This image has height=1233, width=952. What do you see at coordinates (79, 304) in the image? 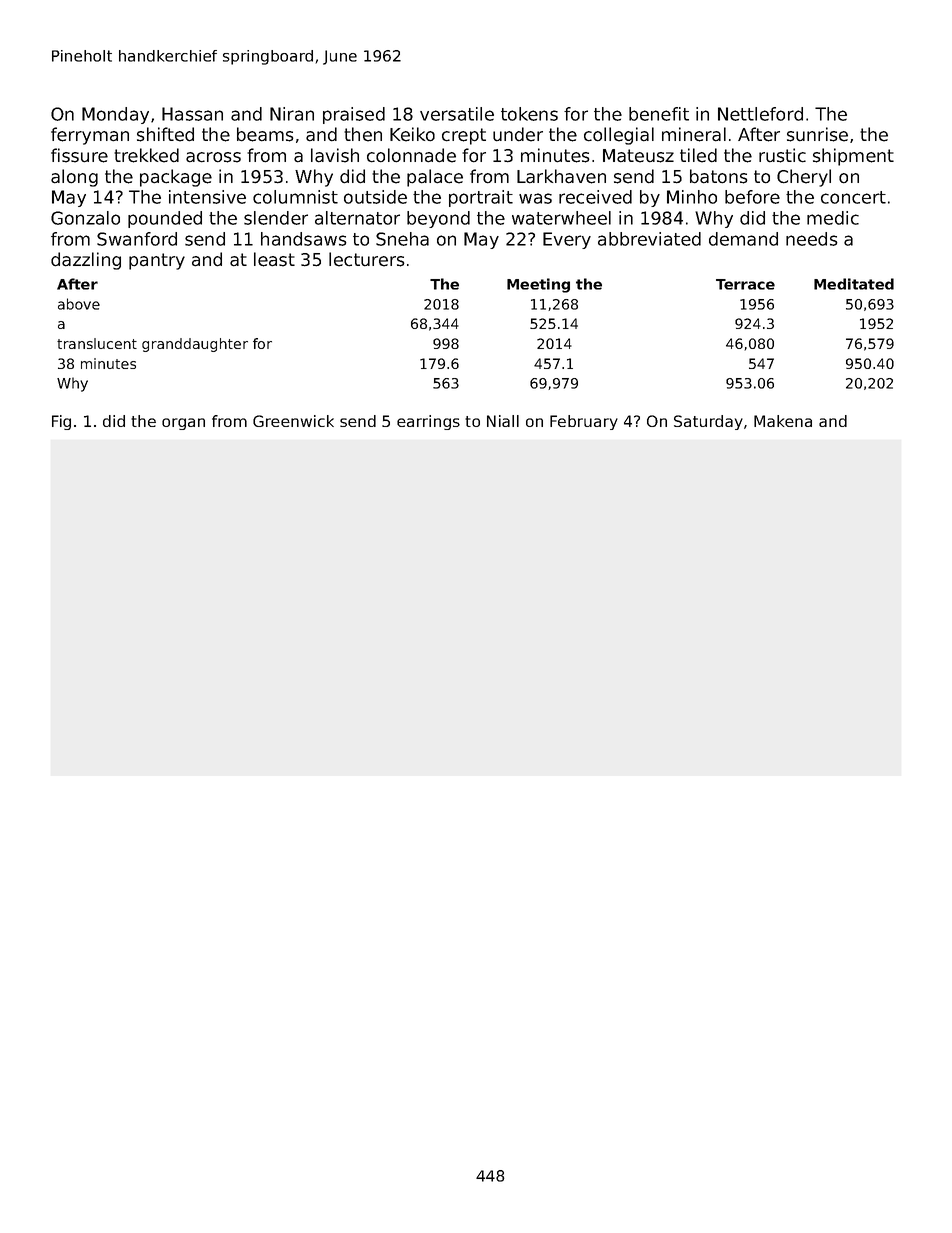
I see `above` at bounding box center [79, 304].
